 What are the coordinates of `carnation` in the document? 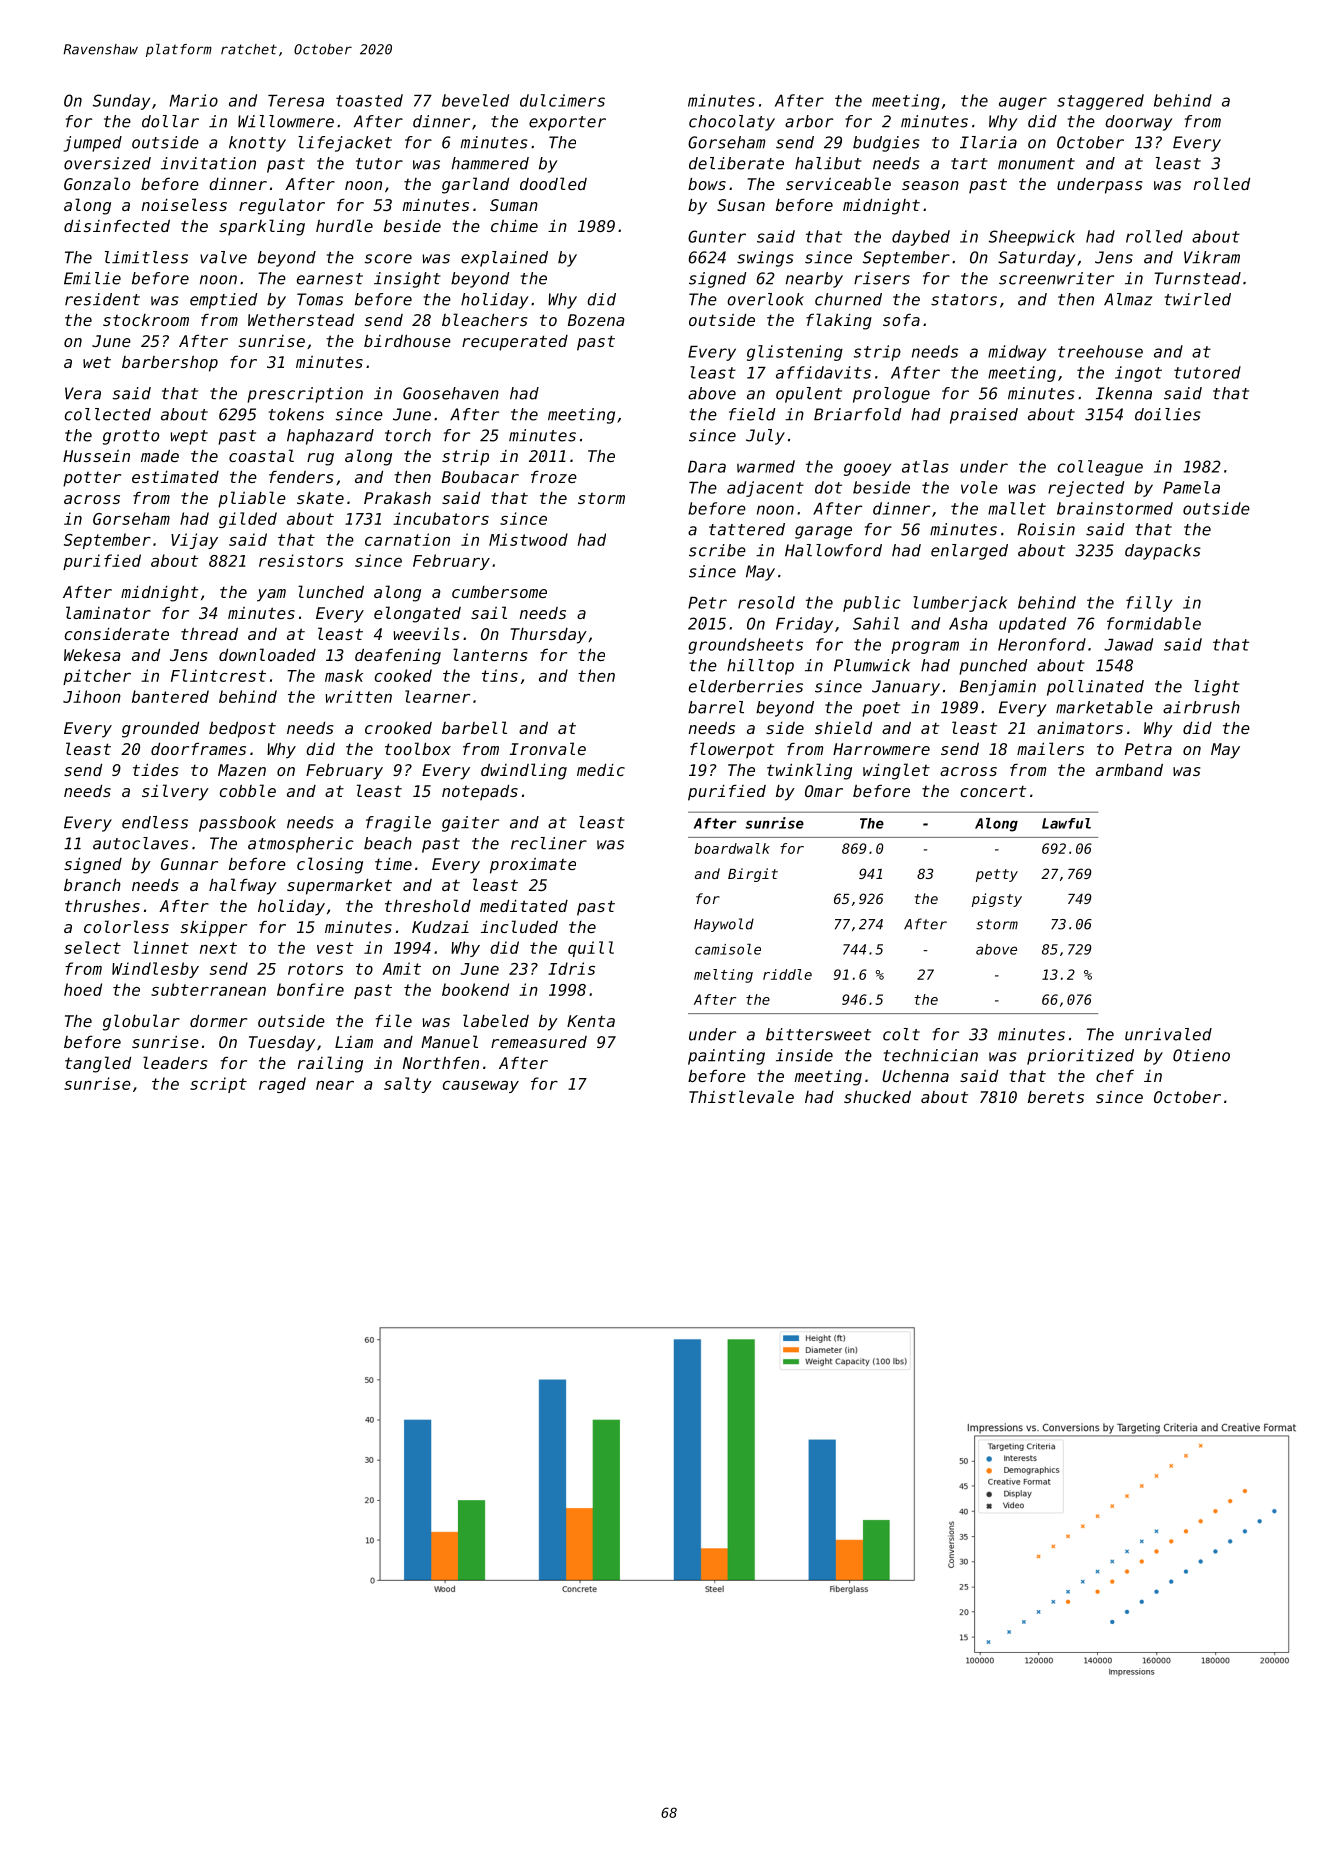 It's located at (407, 539).
